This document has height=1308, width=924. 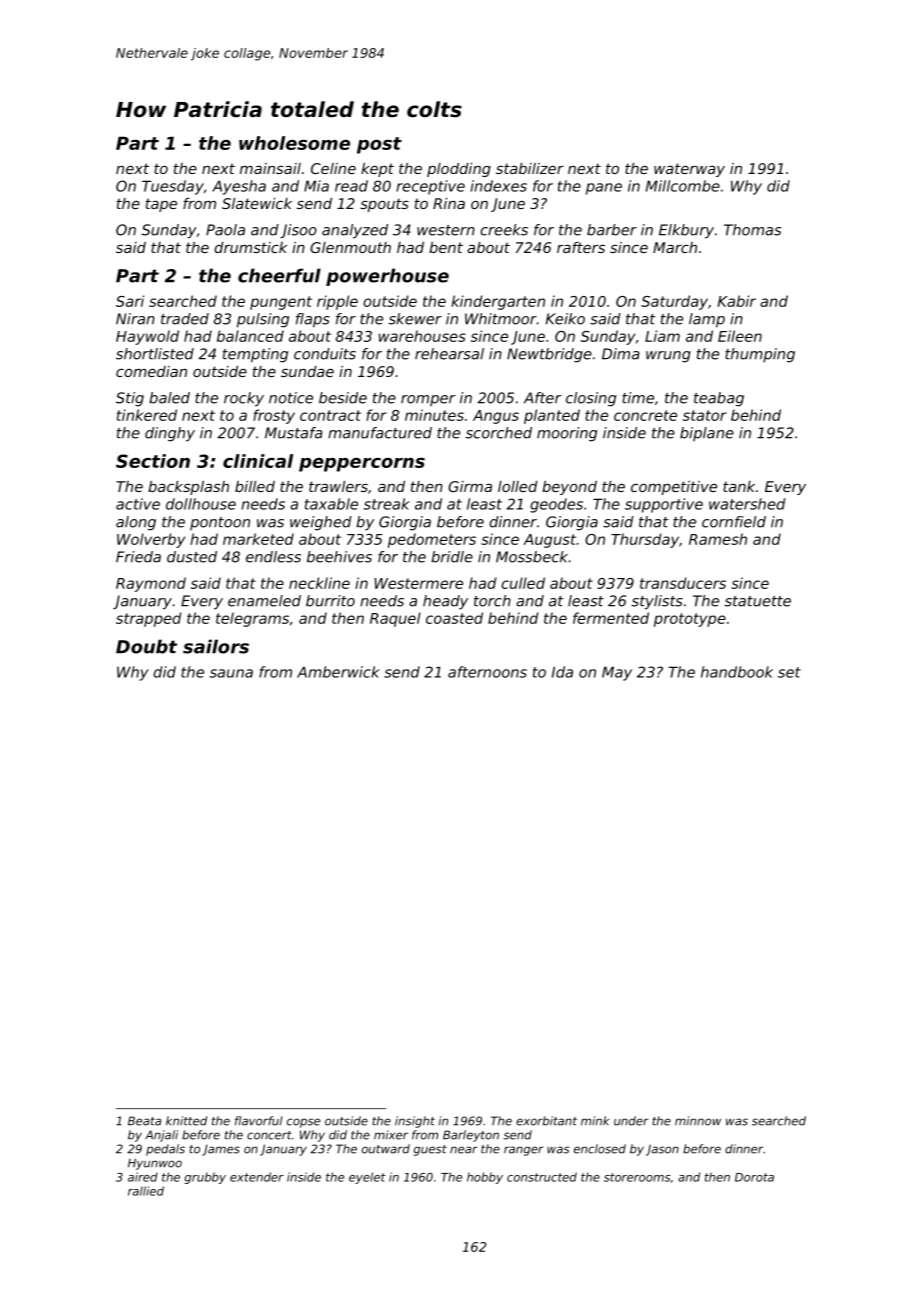 I want to click on Millcombe, so click(x=683, y=186).
